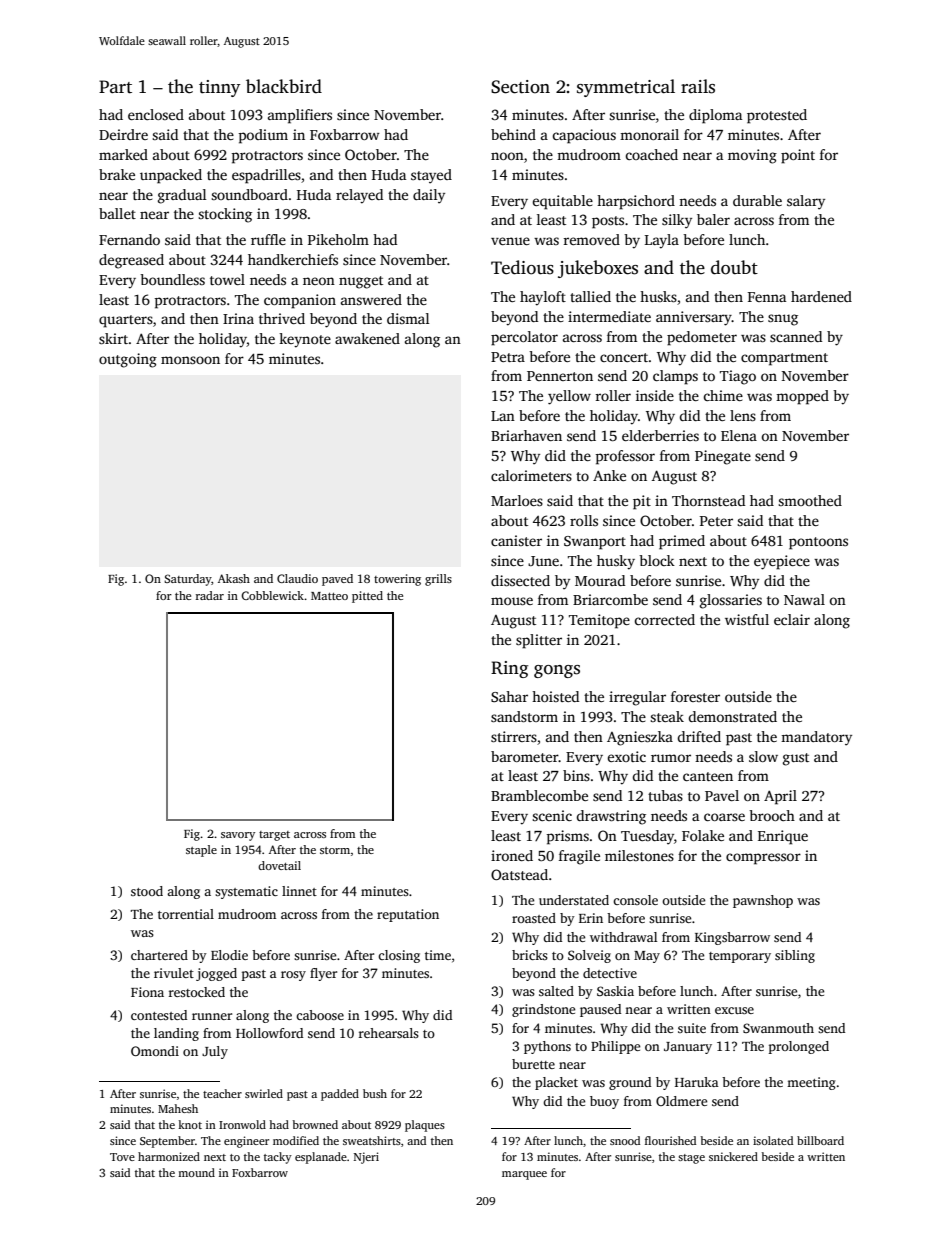  What do you see at coordinates (508, 357) in the page?
I see `Petra` at bounding box center [508, 357].
